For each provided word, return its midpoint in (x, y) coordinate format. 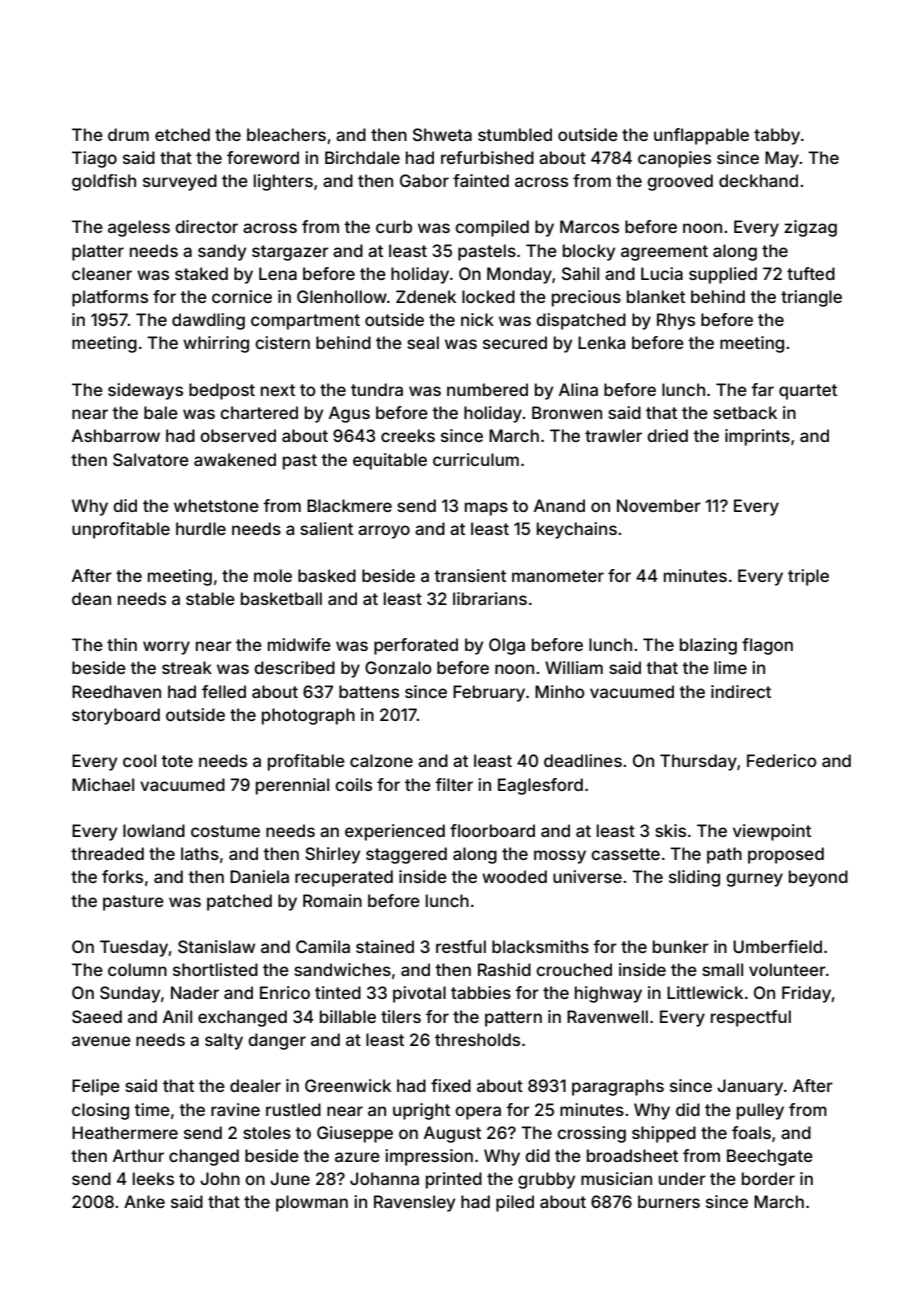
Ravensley (414, 1203)
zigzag (810, 228)
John (220, 1178)
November (659, 505)
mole (273, 575)
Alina (578, 389)
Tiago (94, 159)
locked (488, 296)
